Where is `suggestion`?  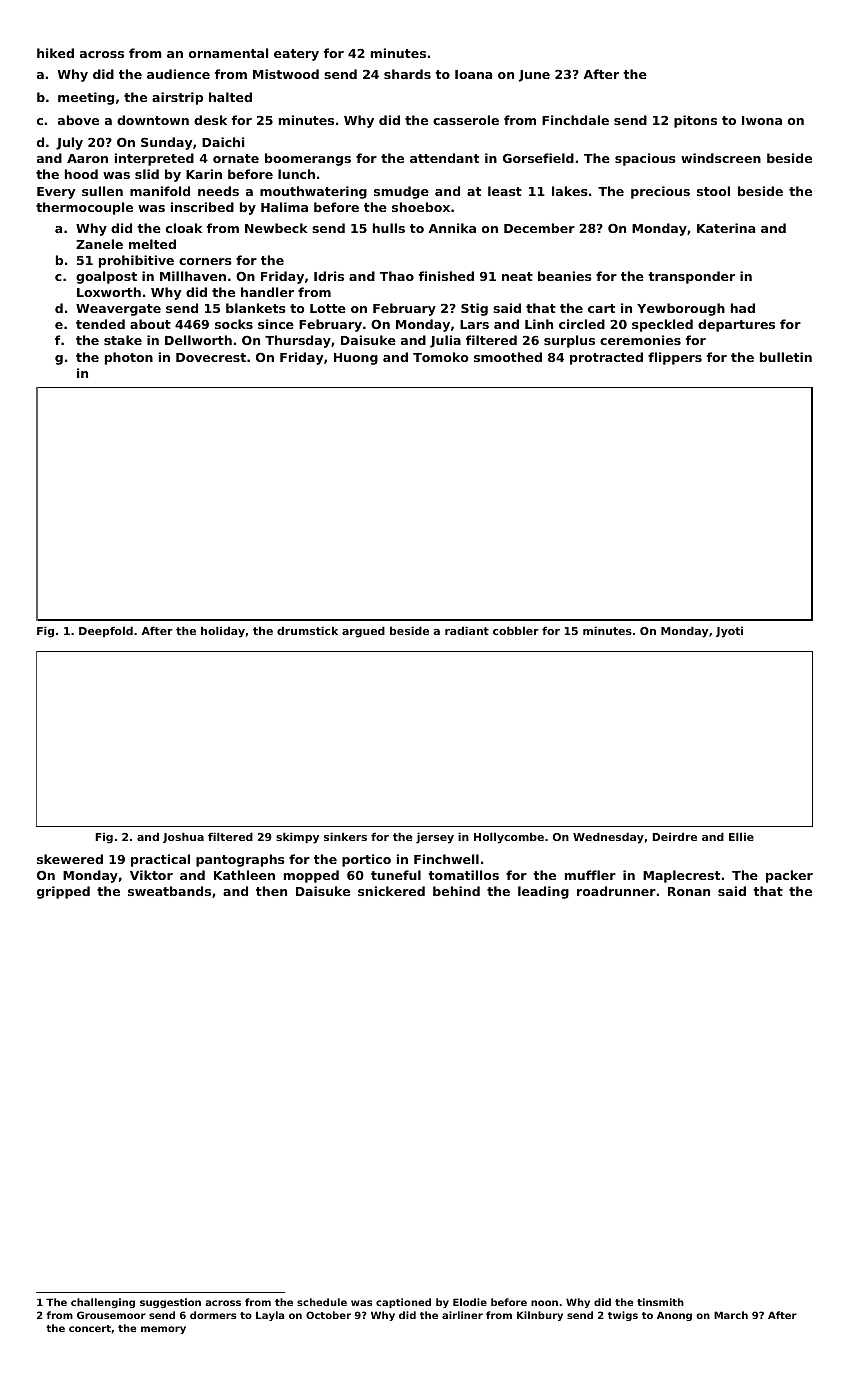 suggestion is located at coordinates (170, 1303).
